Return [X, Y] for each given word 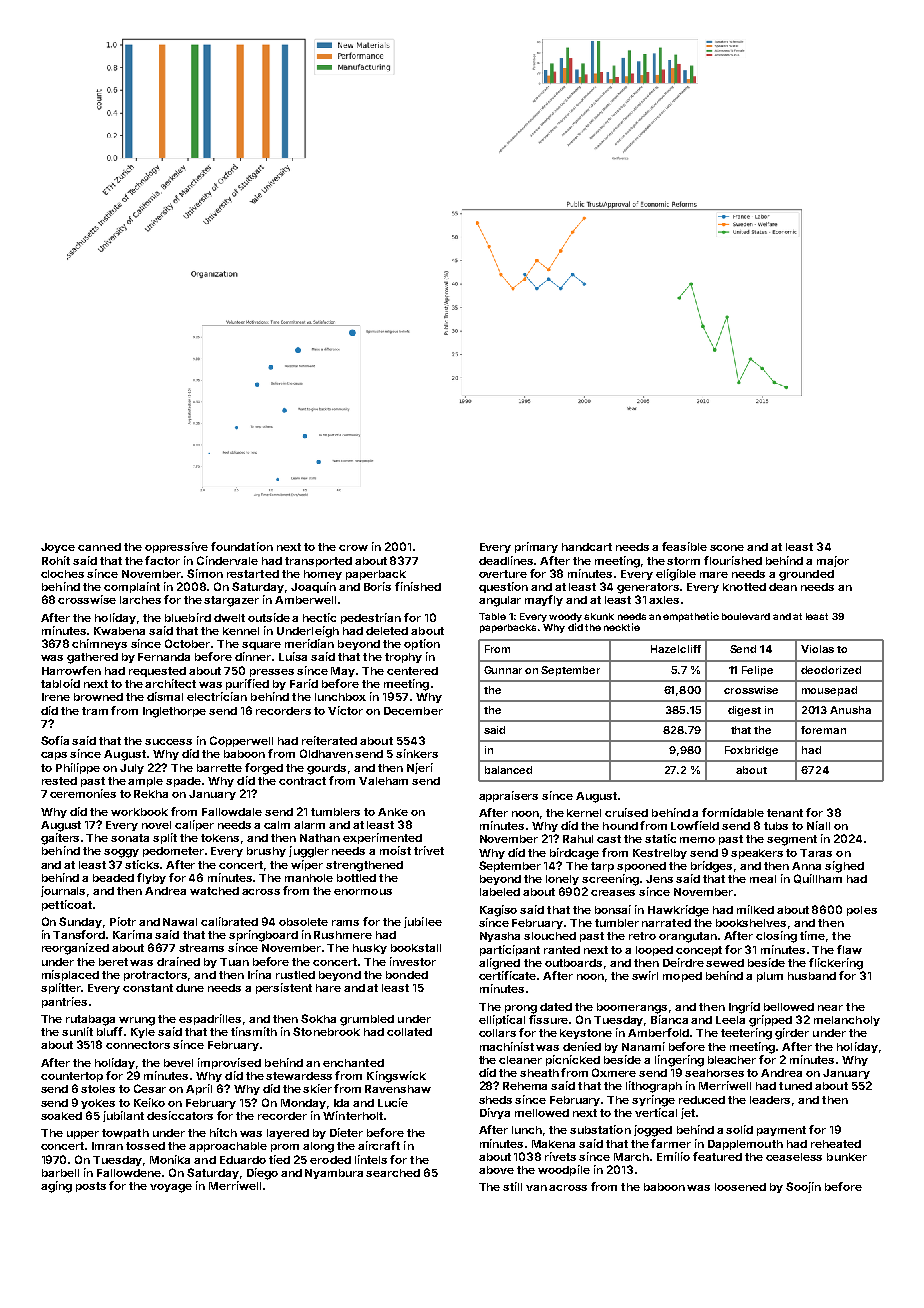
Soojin [803, 1187]
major [833, 561]
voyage [171, 1188]
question [503, 587]
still [512, 1186]
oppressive [176, 547]
